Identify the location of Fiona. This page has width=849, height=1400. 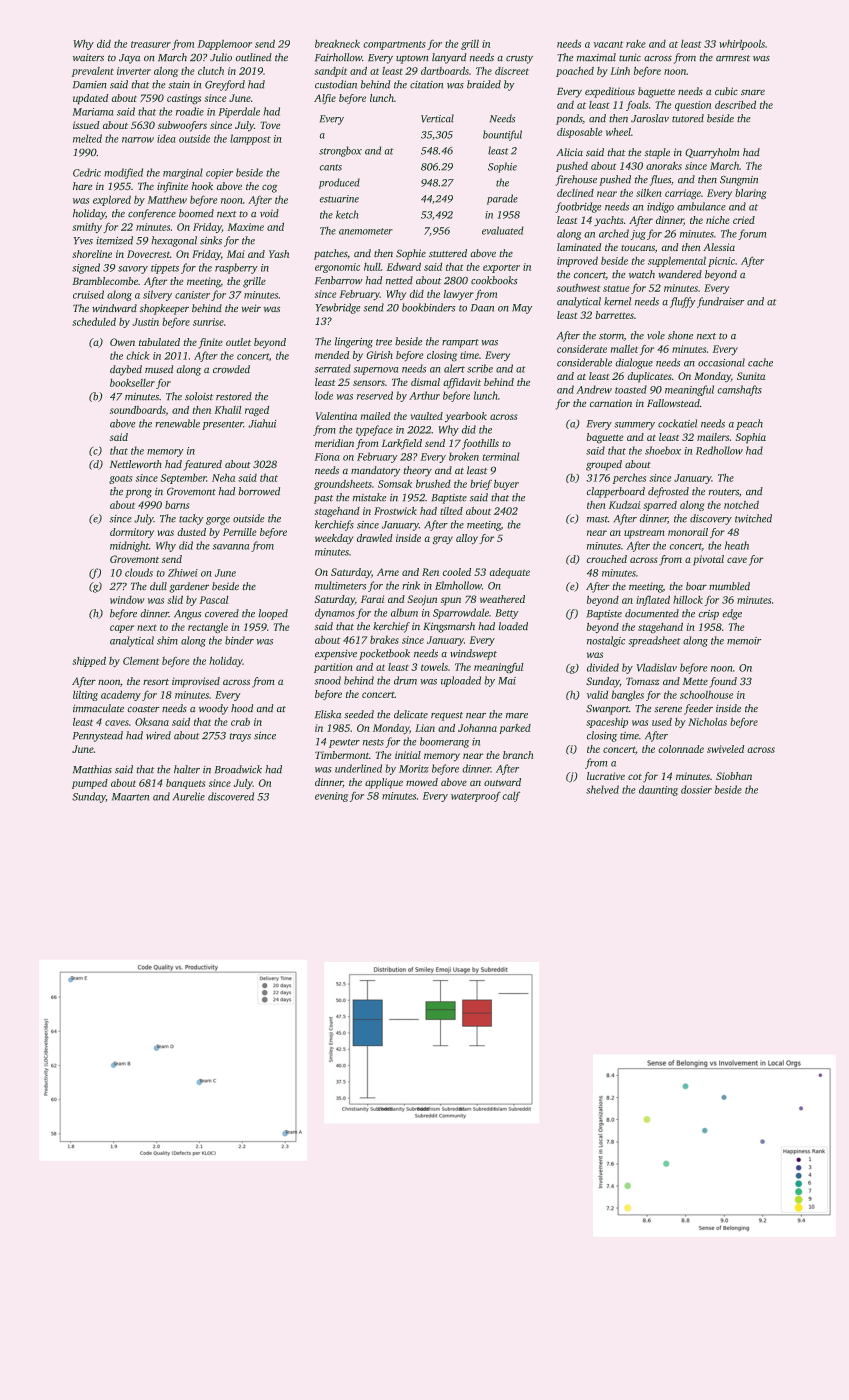
(327, 457).
